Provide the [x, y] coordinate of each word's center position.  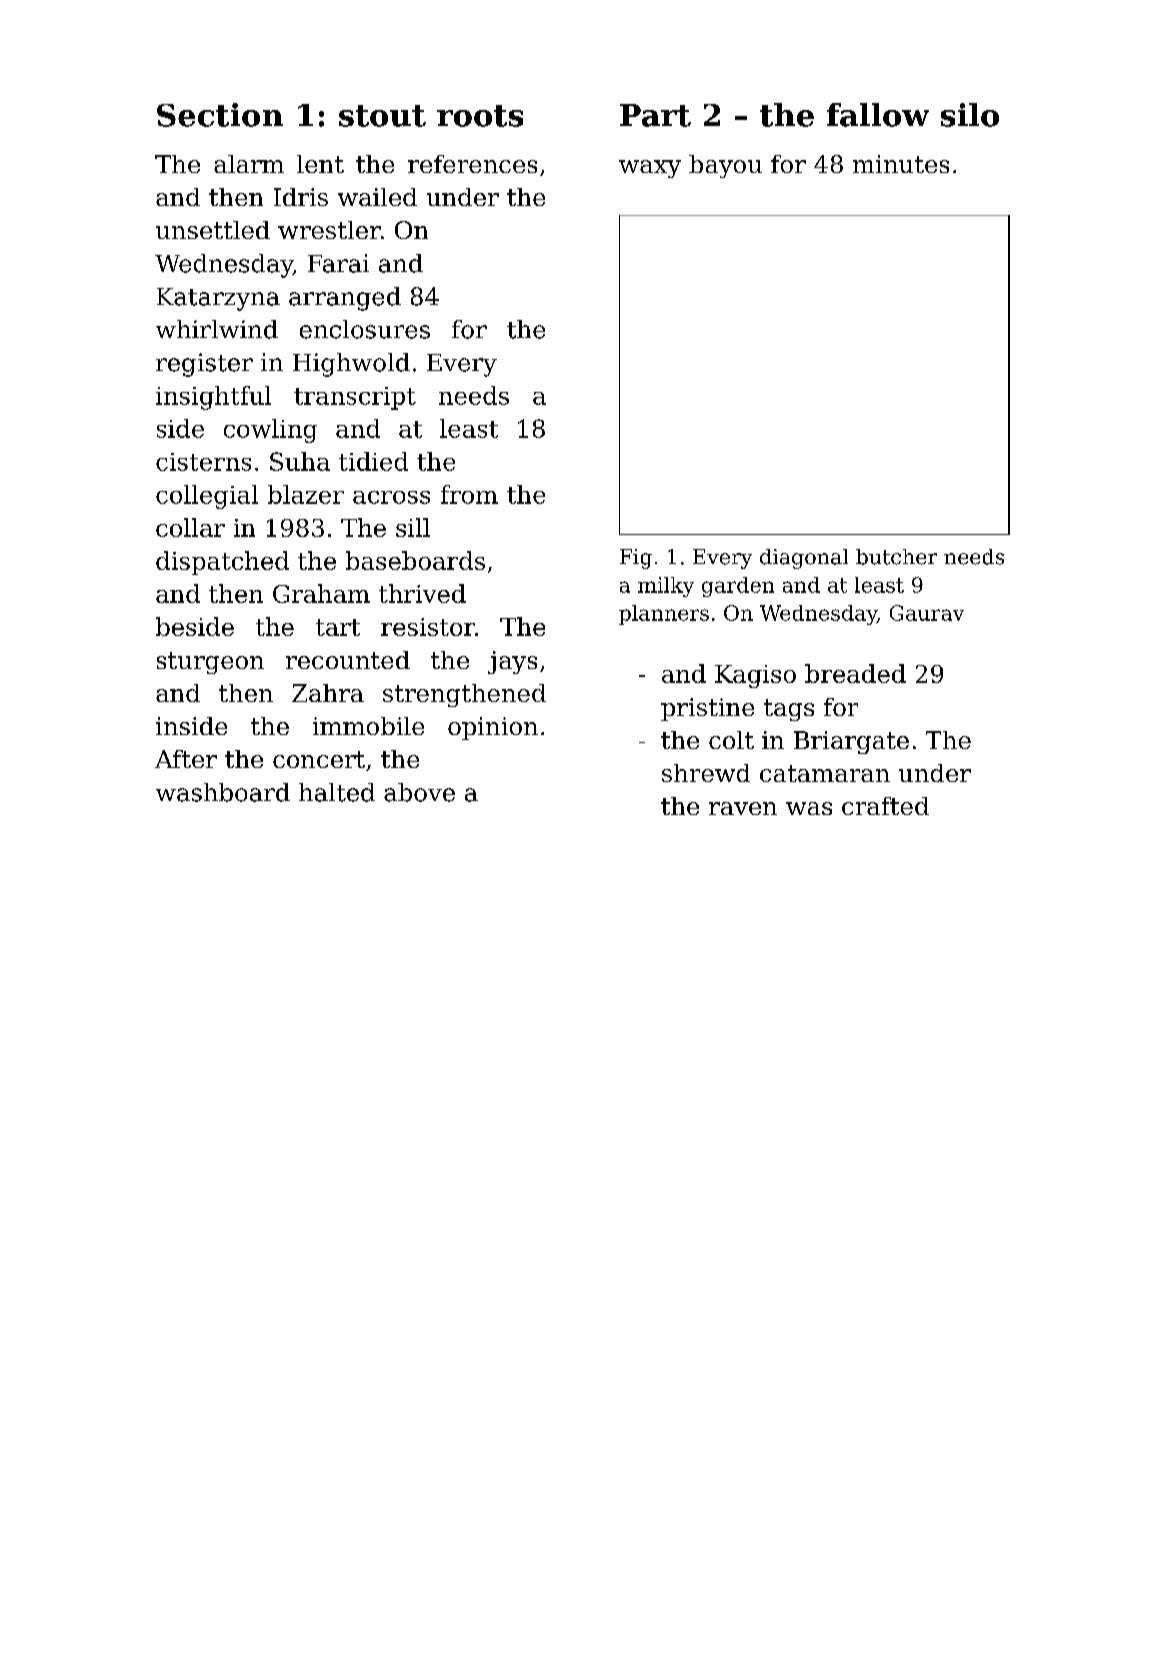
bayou [725, 166]
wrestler [329, 230]
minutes [901, 164]
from [469, 494]
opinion [493, 728]
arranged [345, 299]
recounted [348, 660]
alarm [249, 164]
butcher [896, 557]
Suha [300, 461]
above [419, 792]
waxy [650, 169]
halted [337, 792]
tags [789, 710]
